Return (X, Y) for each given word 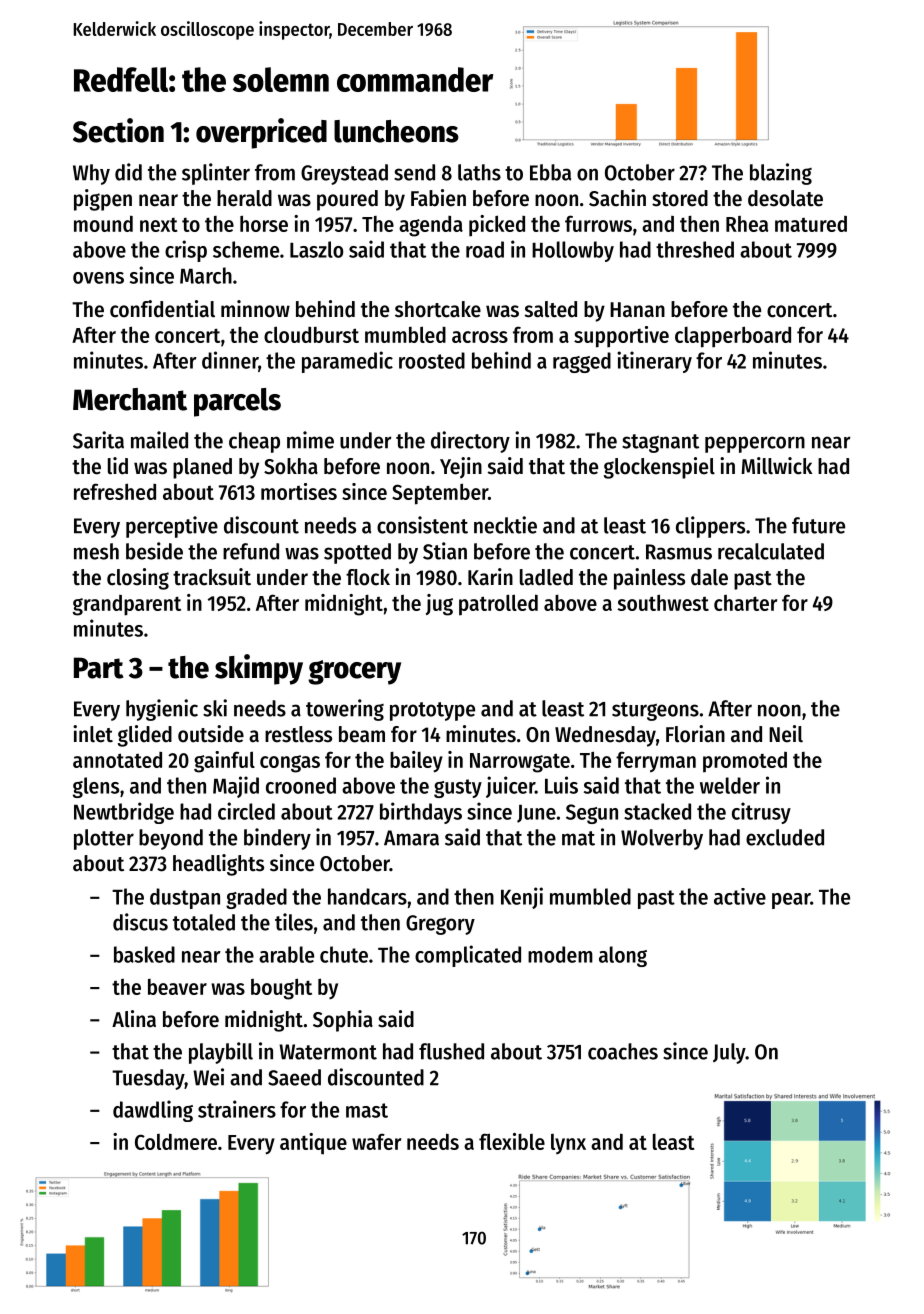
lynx (568, 1144)
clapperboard (733, 337)
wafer (376, 1141)
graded (256, 898)
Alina (134, 1019)
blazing (781, 174)
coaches (623, 1051)
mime (310, 440)
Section (118, 130)
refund (251, 551)
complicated (468, 956)
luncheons (396, 131)
